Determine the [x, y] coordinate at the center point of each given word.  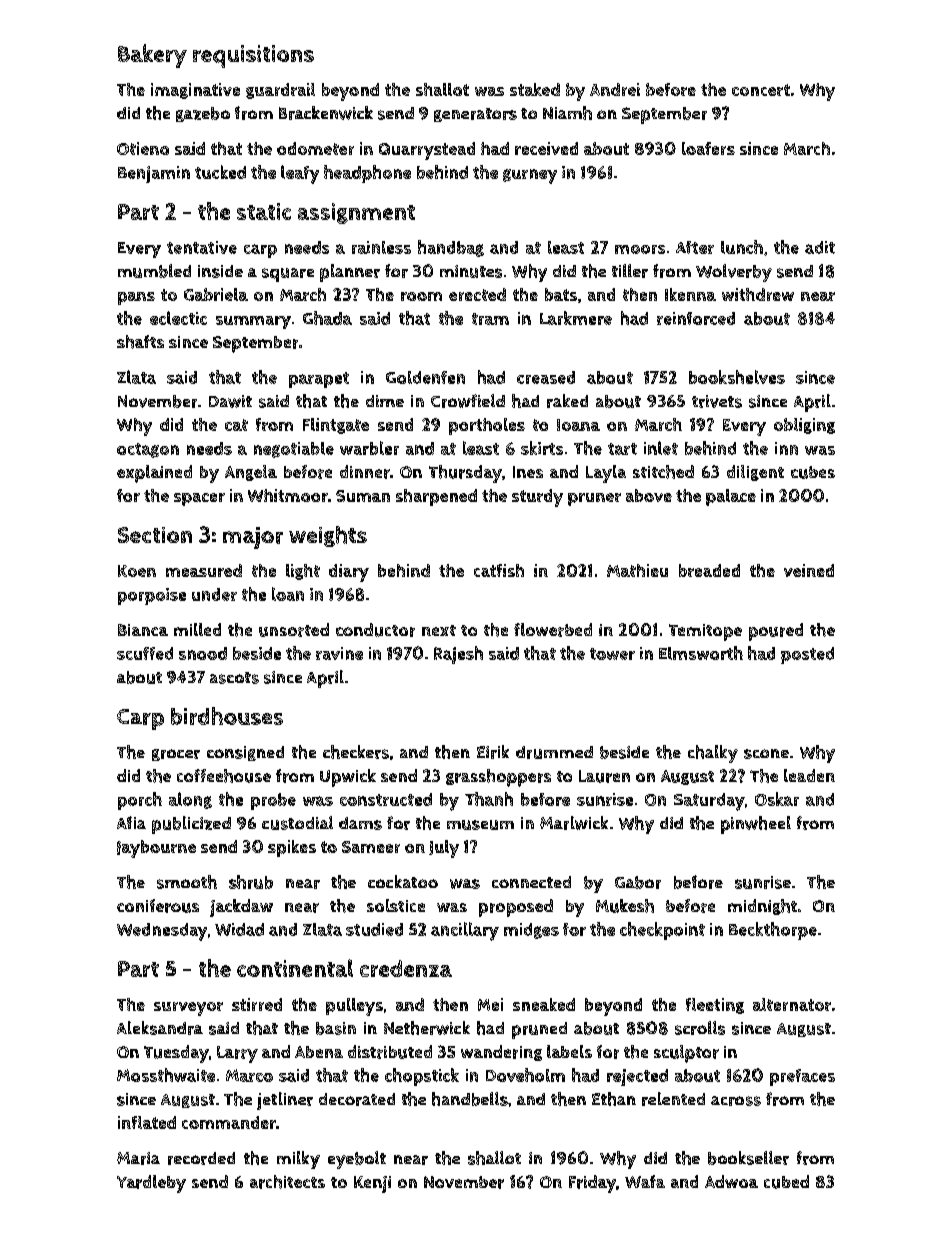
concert [761, 90]
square [288, 275]
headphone [367, 174]
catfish [499, 570]
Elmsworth [701, 653]
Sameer [371, 847]
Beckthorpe [773, 931]
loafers [708, 148]
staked [535, 89]
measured [204, 570]
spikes [292, 848]
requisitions [253, 56]
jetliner [285, 1101]
